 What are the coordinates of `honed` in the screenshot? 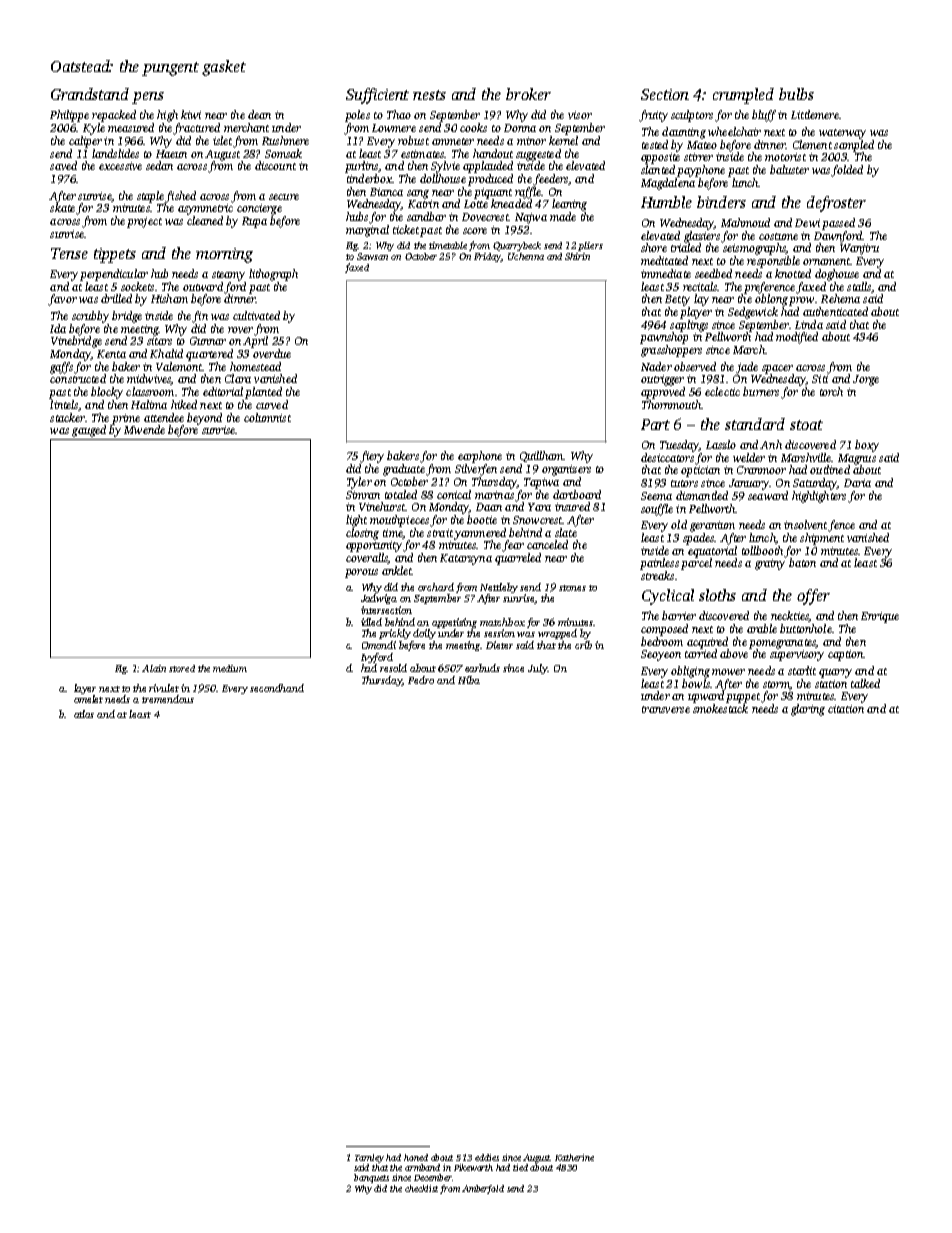 It's located at (416, 1157).
